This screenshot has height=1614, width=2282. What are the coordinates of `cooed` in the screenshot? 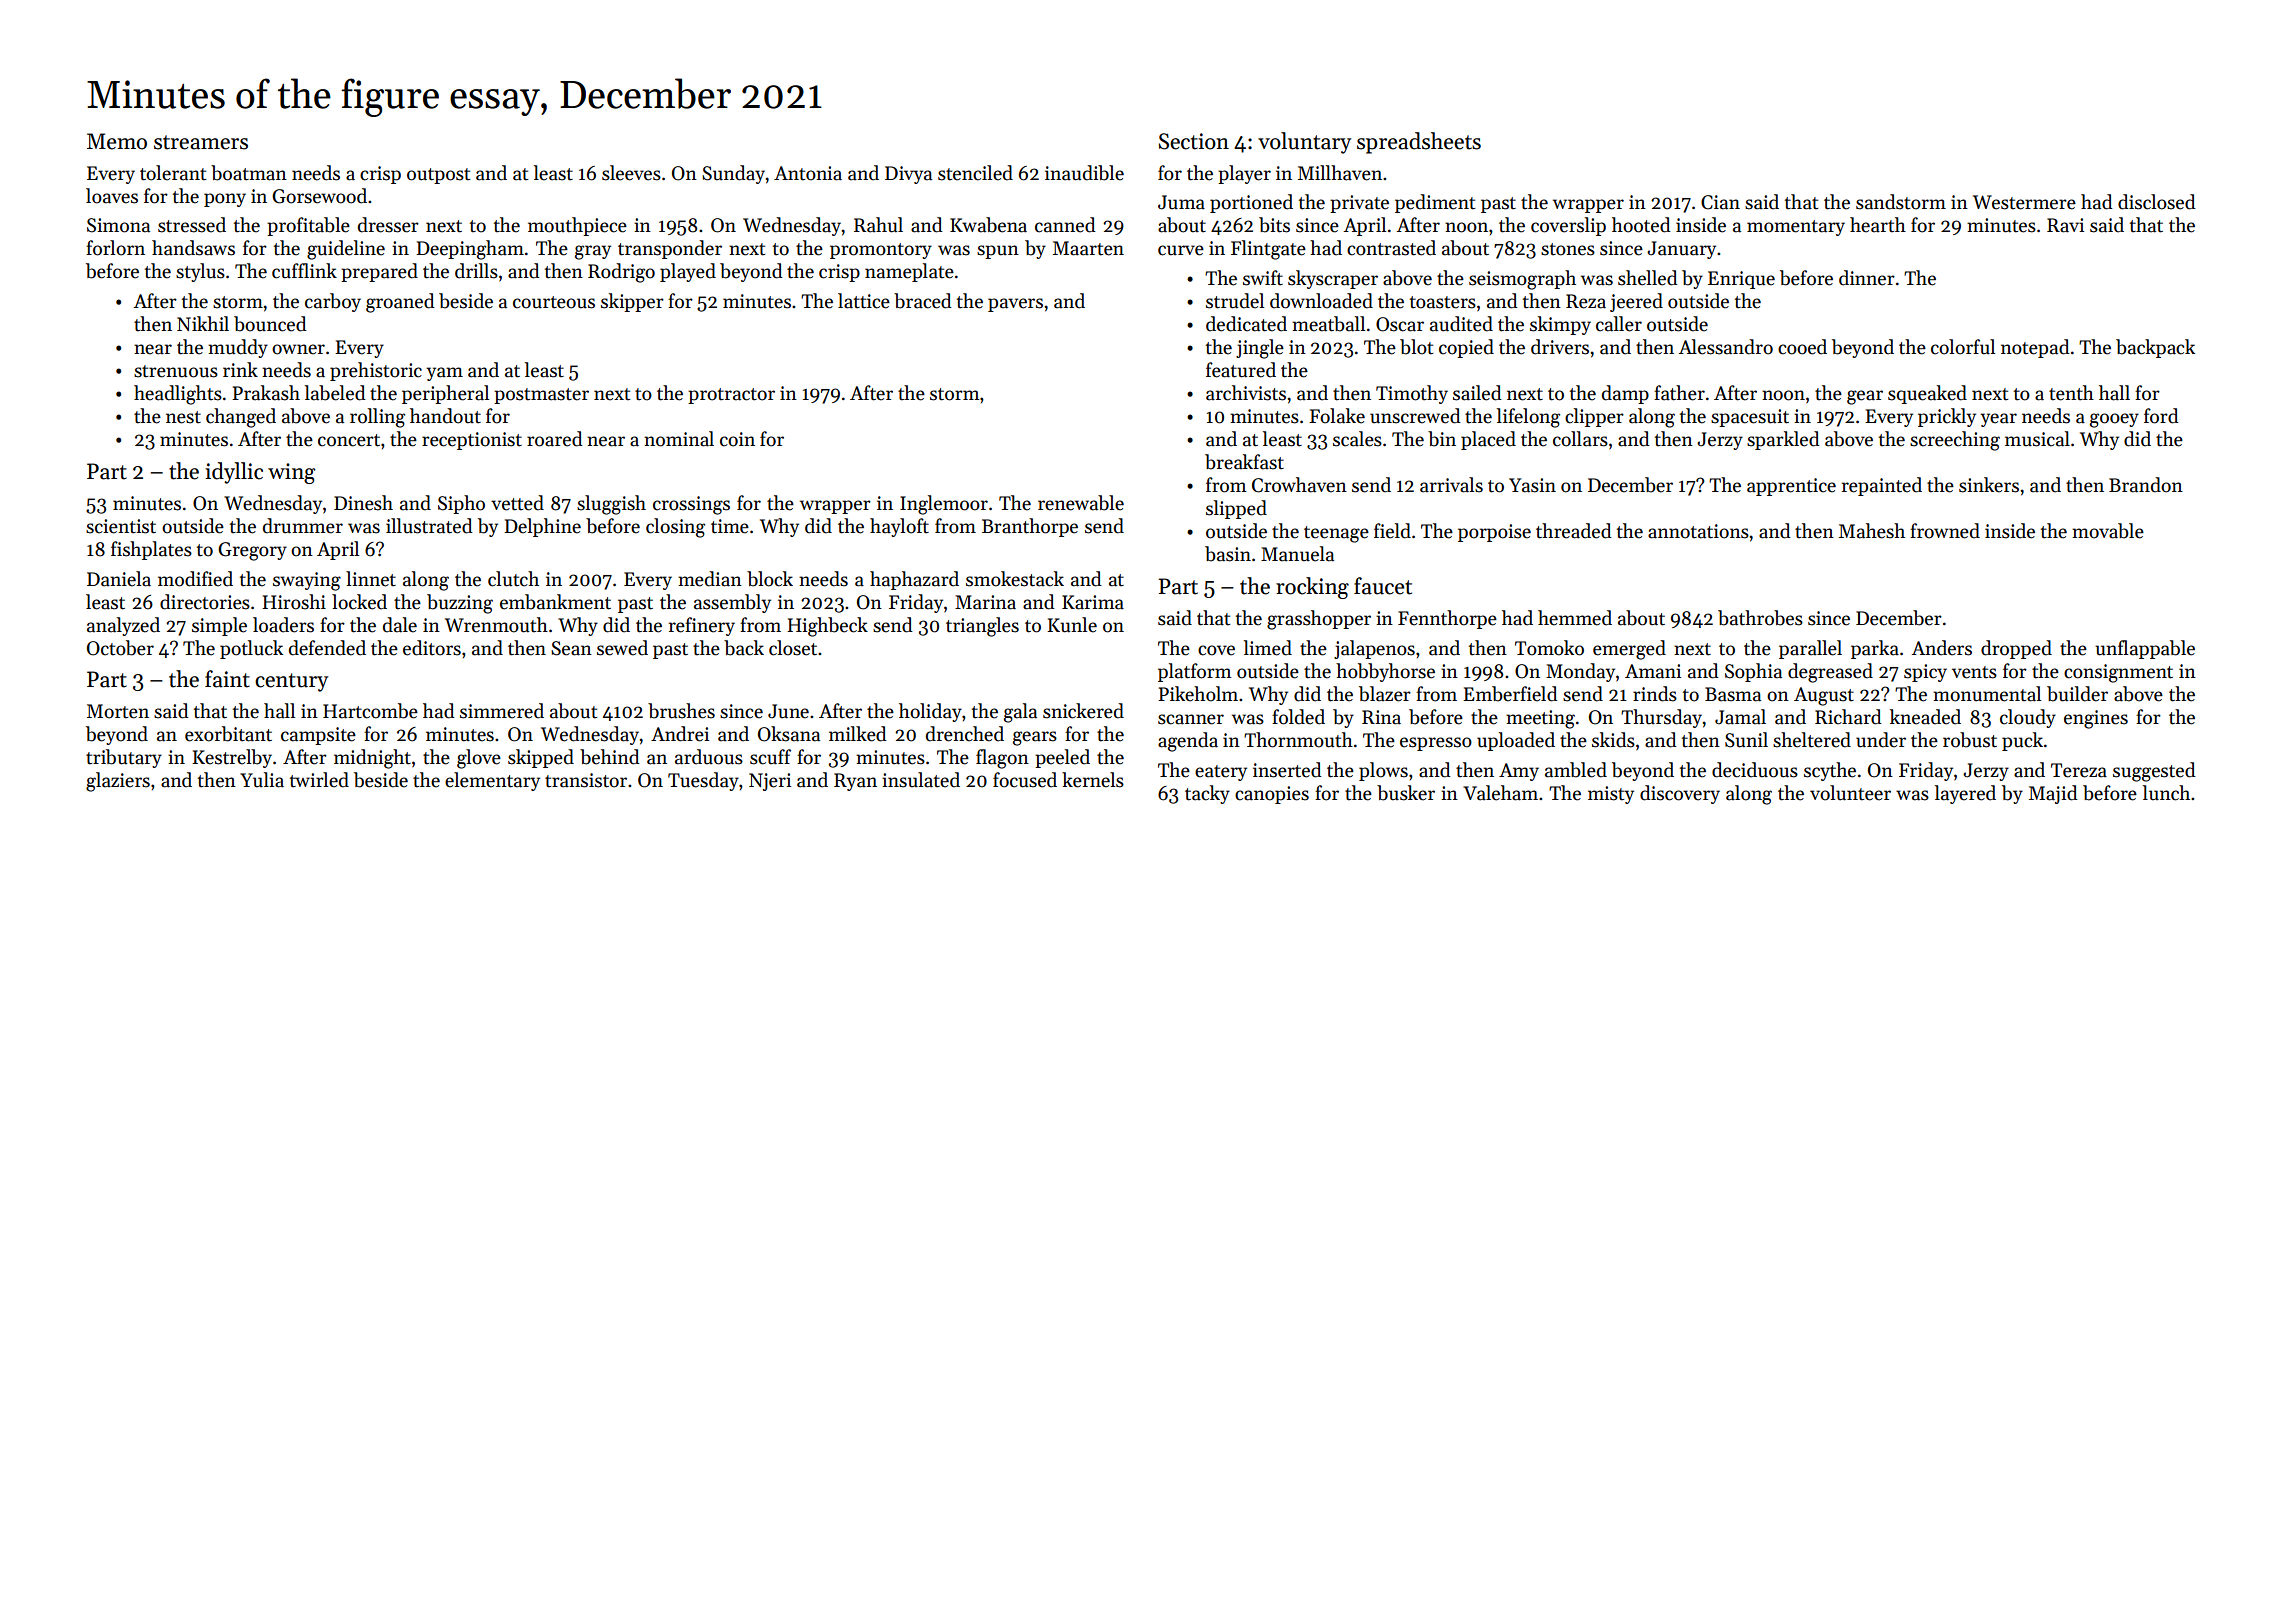 It's located at (1802, 347).
